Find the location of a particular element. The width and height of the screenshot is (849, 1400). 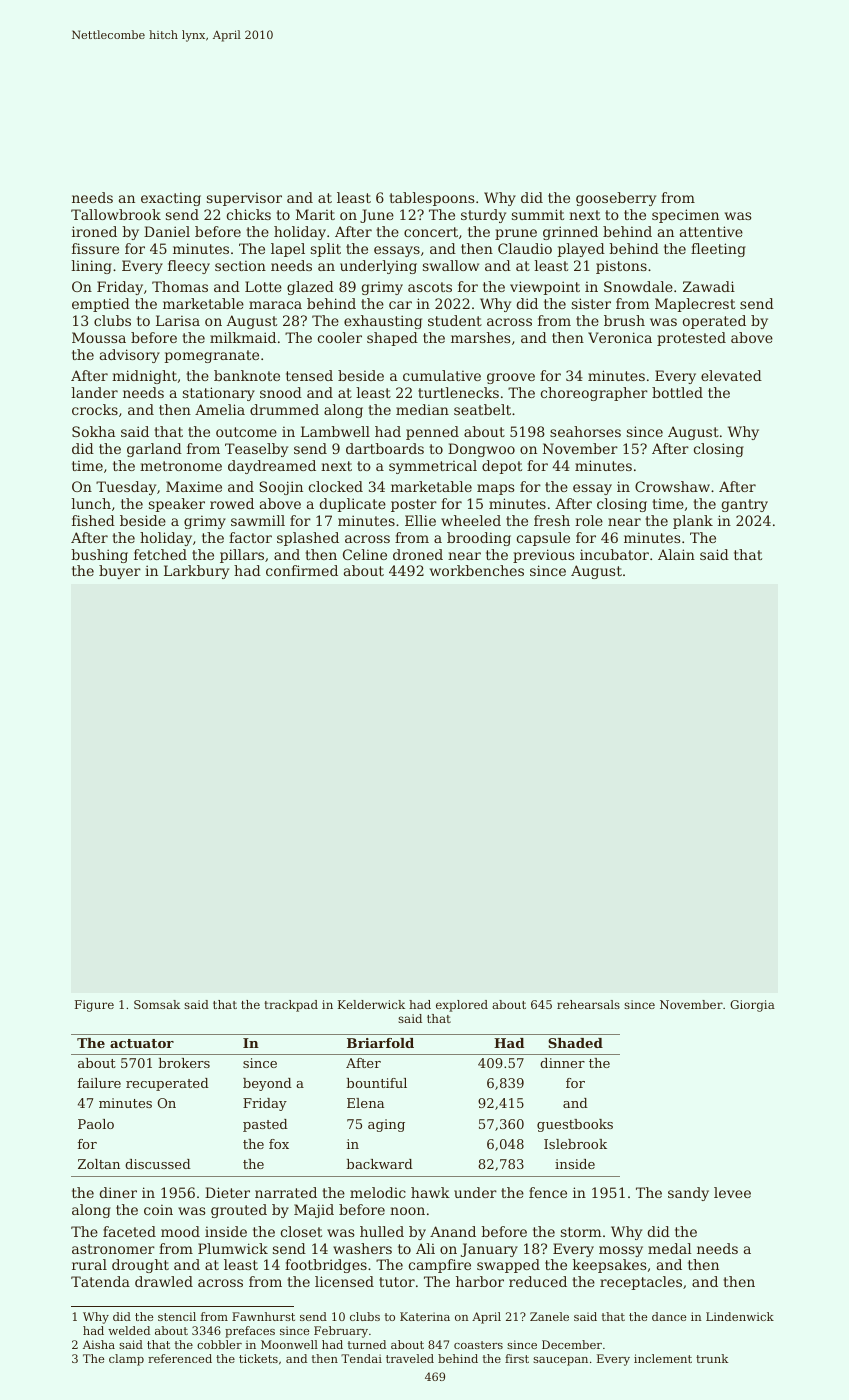

gooseberry is located at coordinates (616, 199).
